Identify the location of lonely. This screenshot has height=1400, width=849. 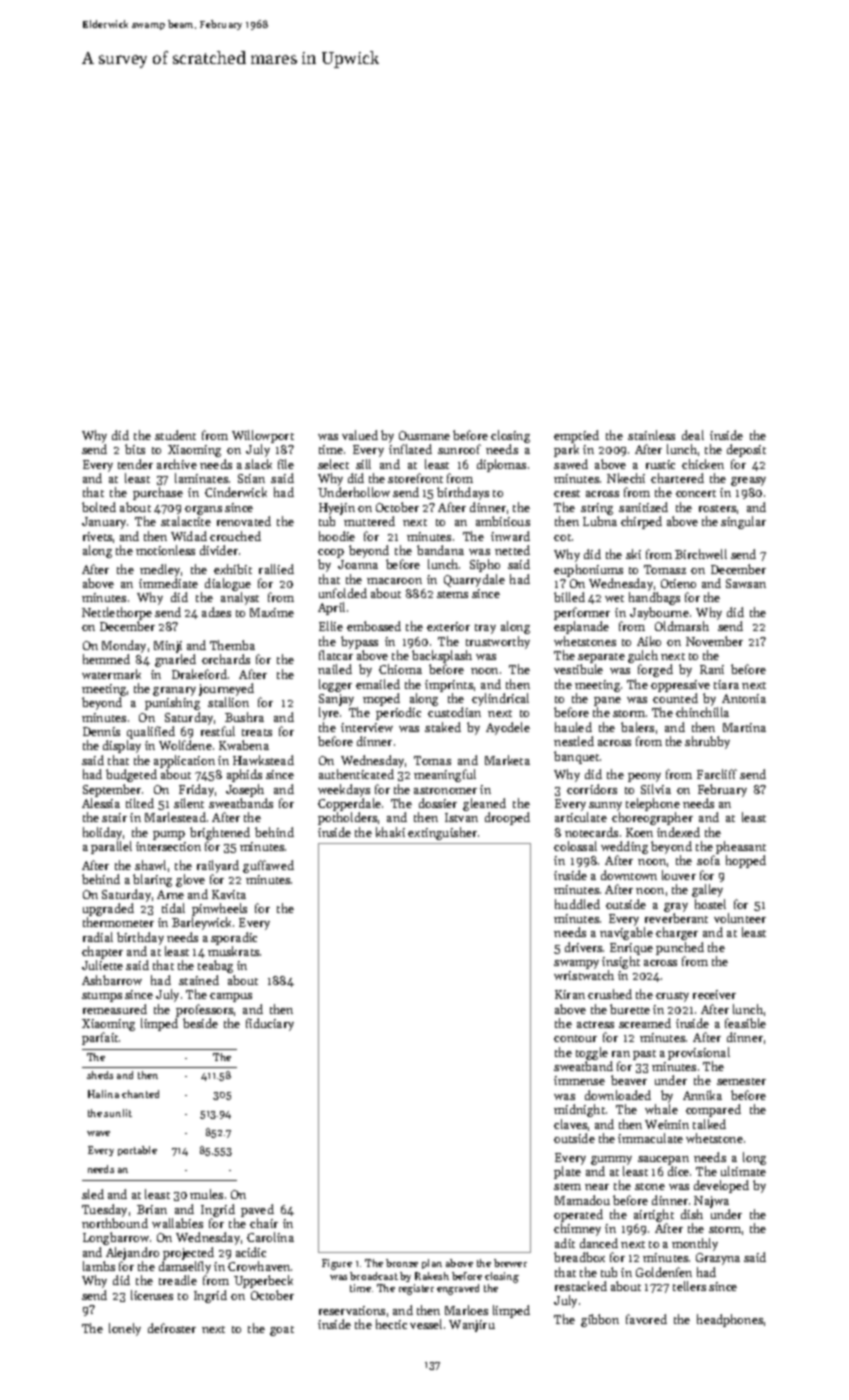
(125, 1329).
